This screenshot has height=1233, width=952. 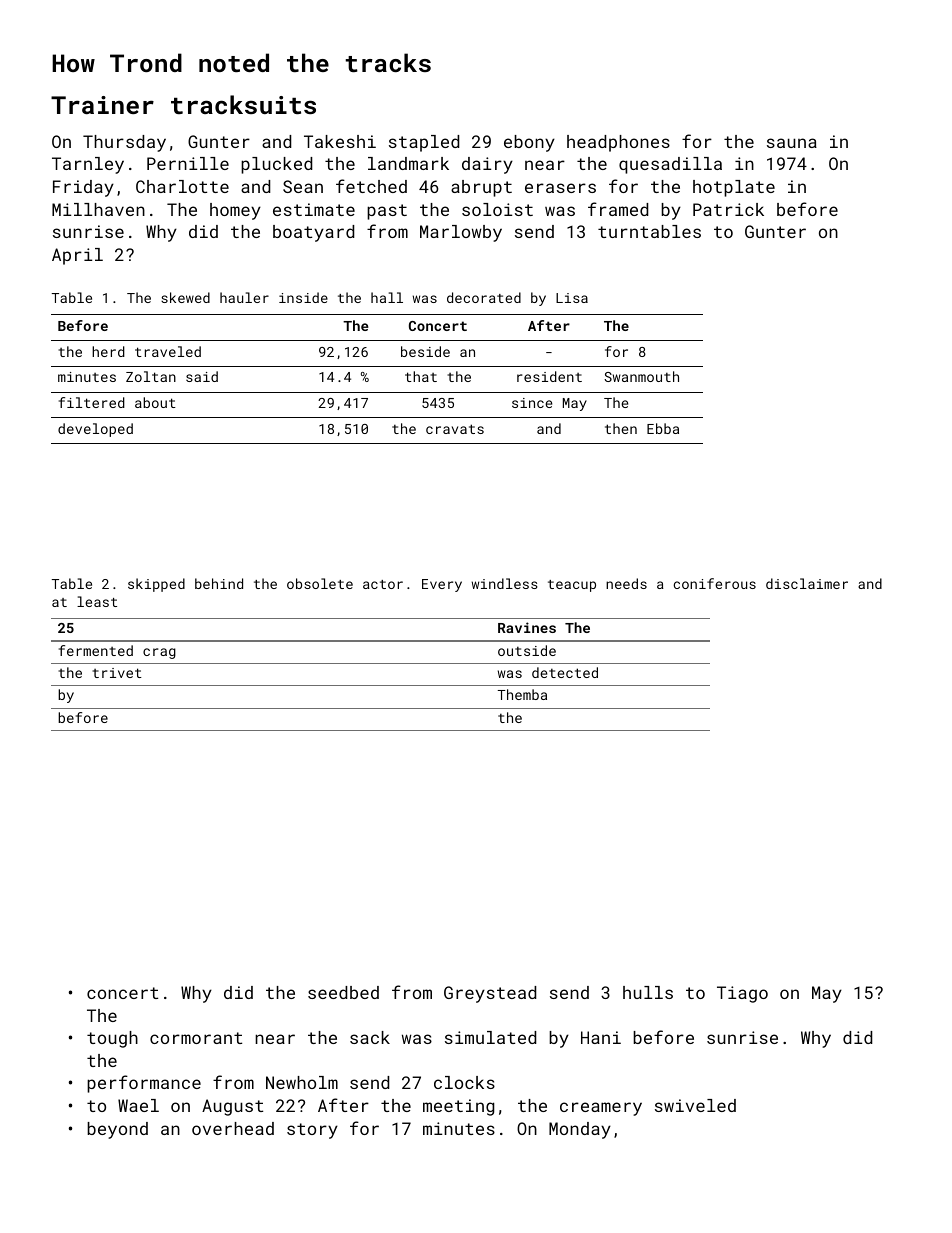 What do you see at coordinates (219, 583) in the screenshot?
I see `behind` at bounding box center [219, 583].
